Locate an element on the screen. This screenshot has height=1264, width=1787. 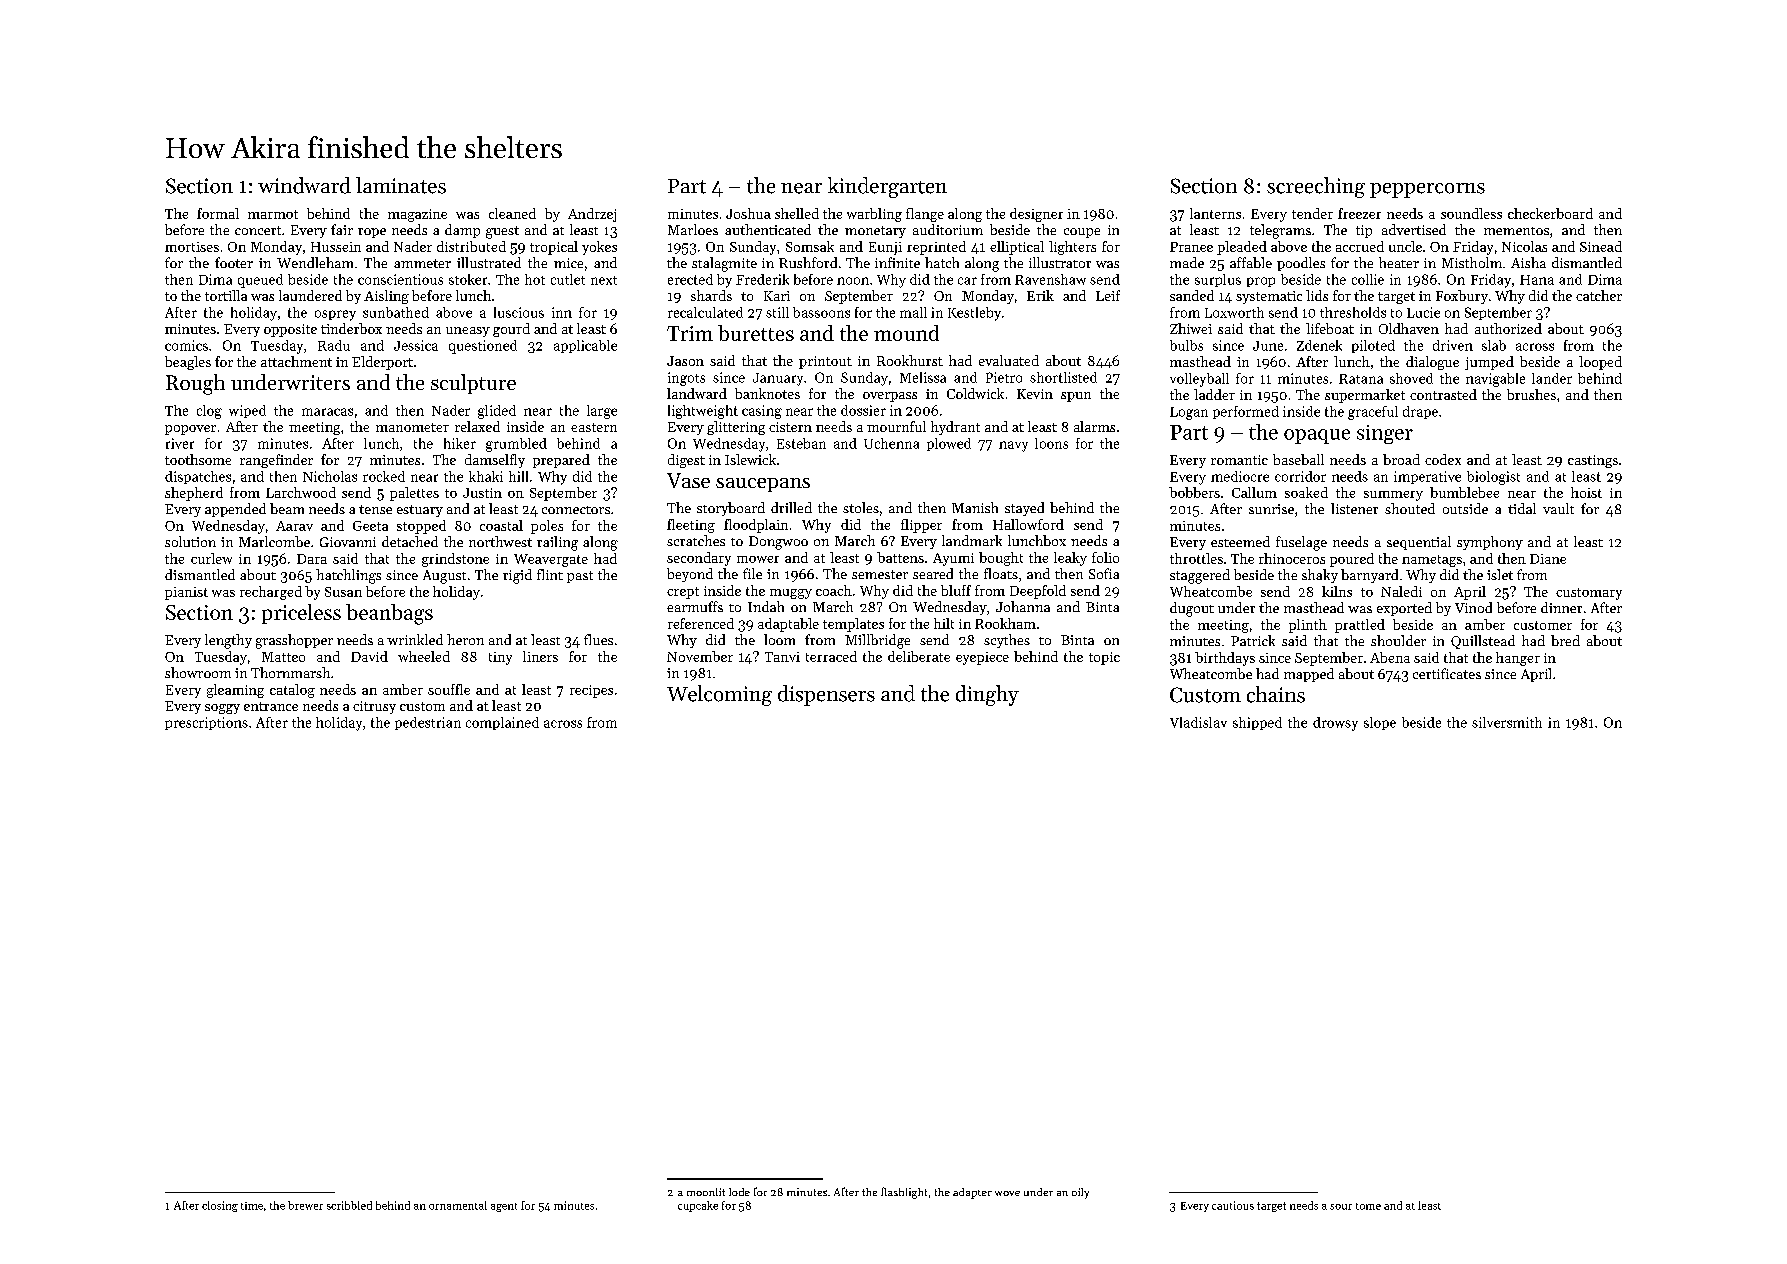
adapter is located at coordinates (972, 1193).
